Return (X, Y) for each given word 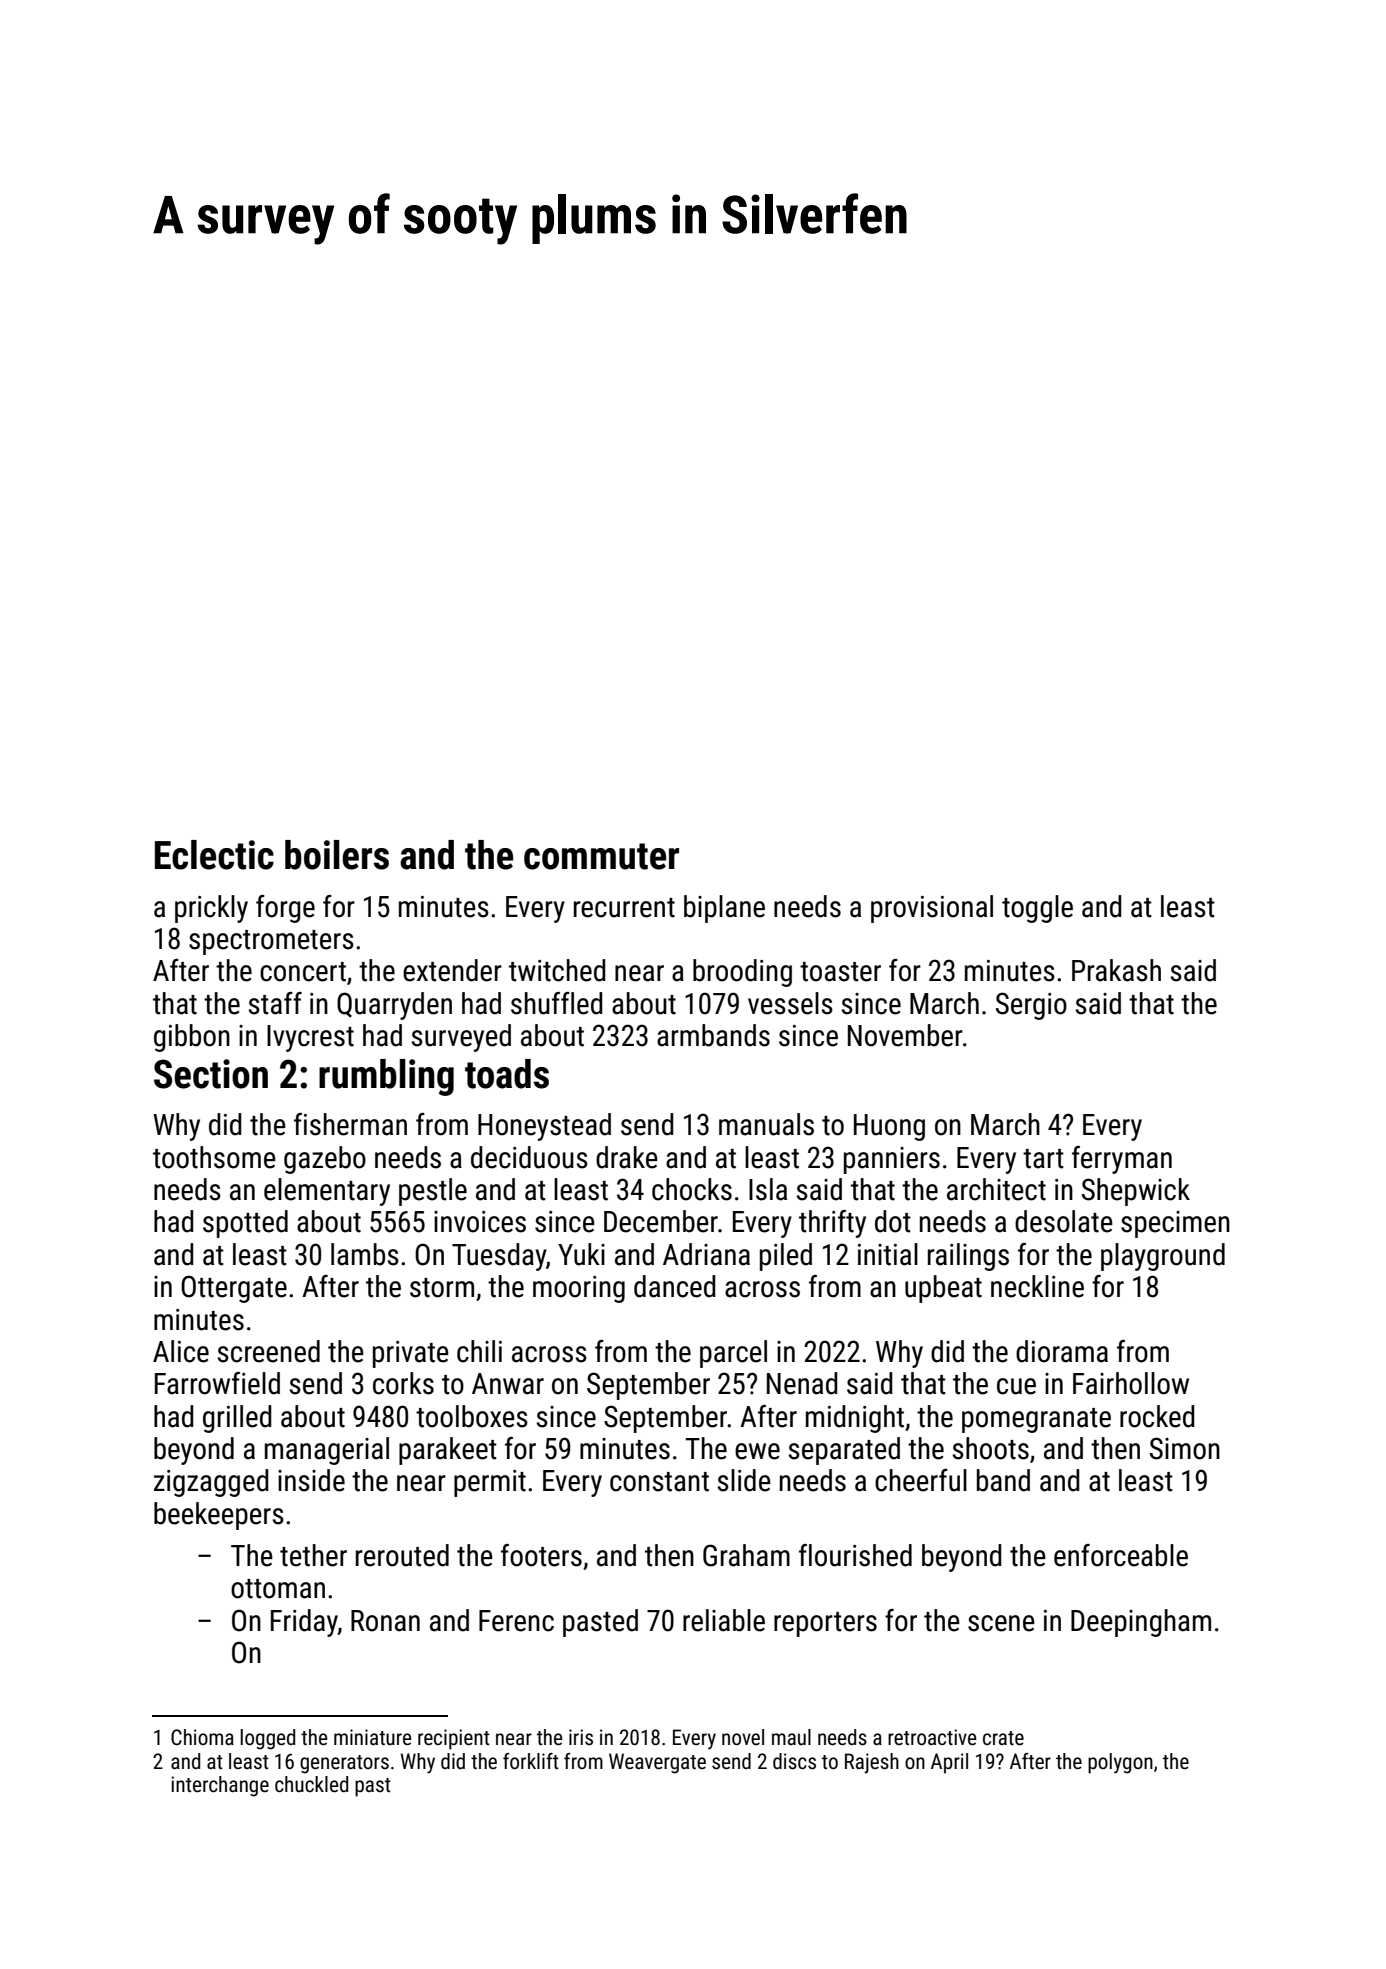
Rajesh (872, 1763)
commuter (601, 856)
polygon (1120, 1763)
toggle (1037, 909)
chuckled (311, 1784)
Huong (889, 1127)
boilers (337, 855)
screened (269, 1351)
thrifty (832, 1224)
